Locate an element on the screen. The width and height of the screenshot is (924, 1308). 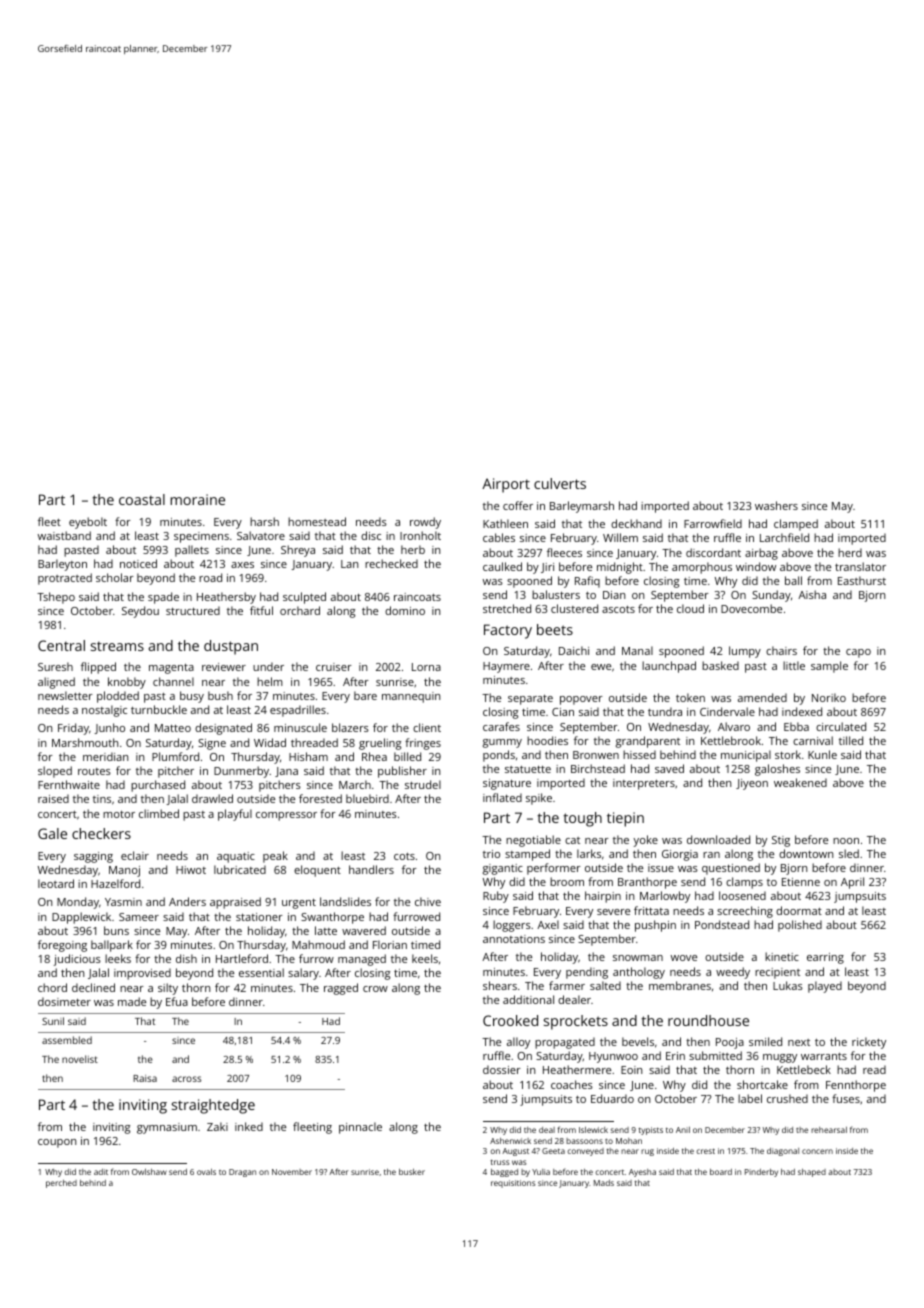
Manoj is located at coordinates (124, 871).
